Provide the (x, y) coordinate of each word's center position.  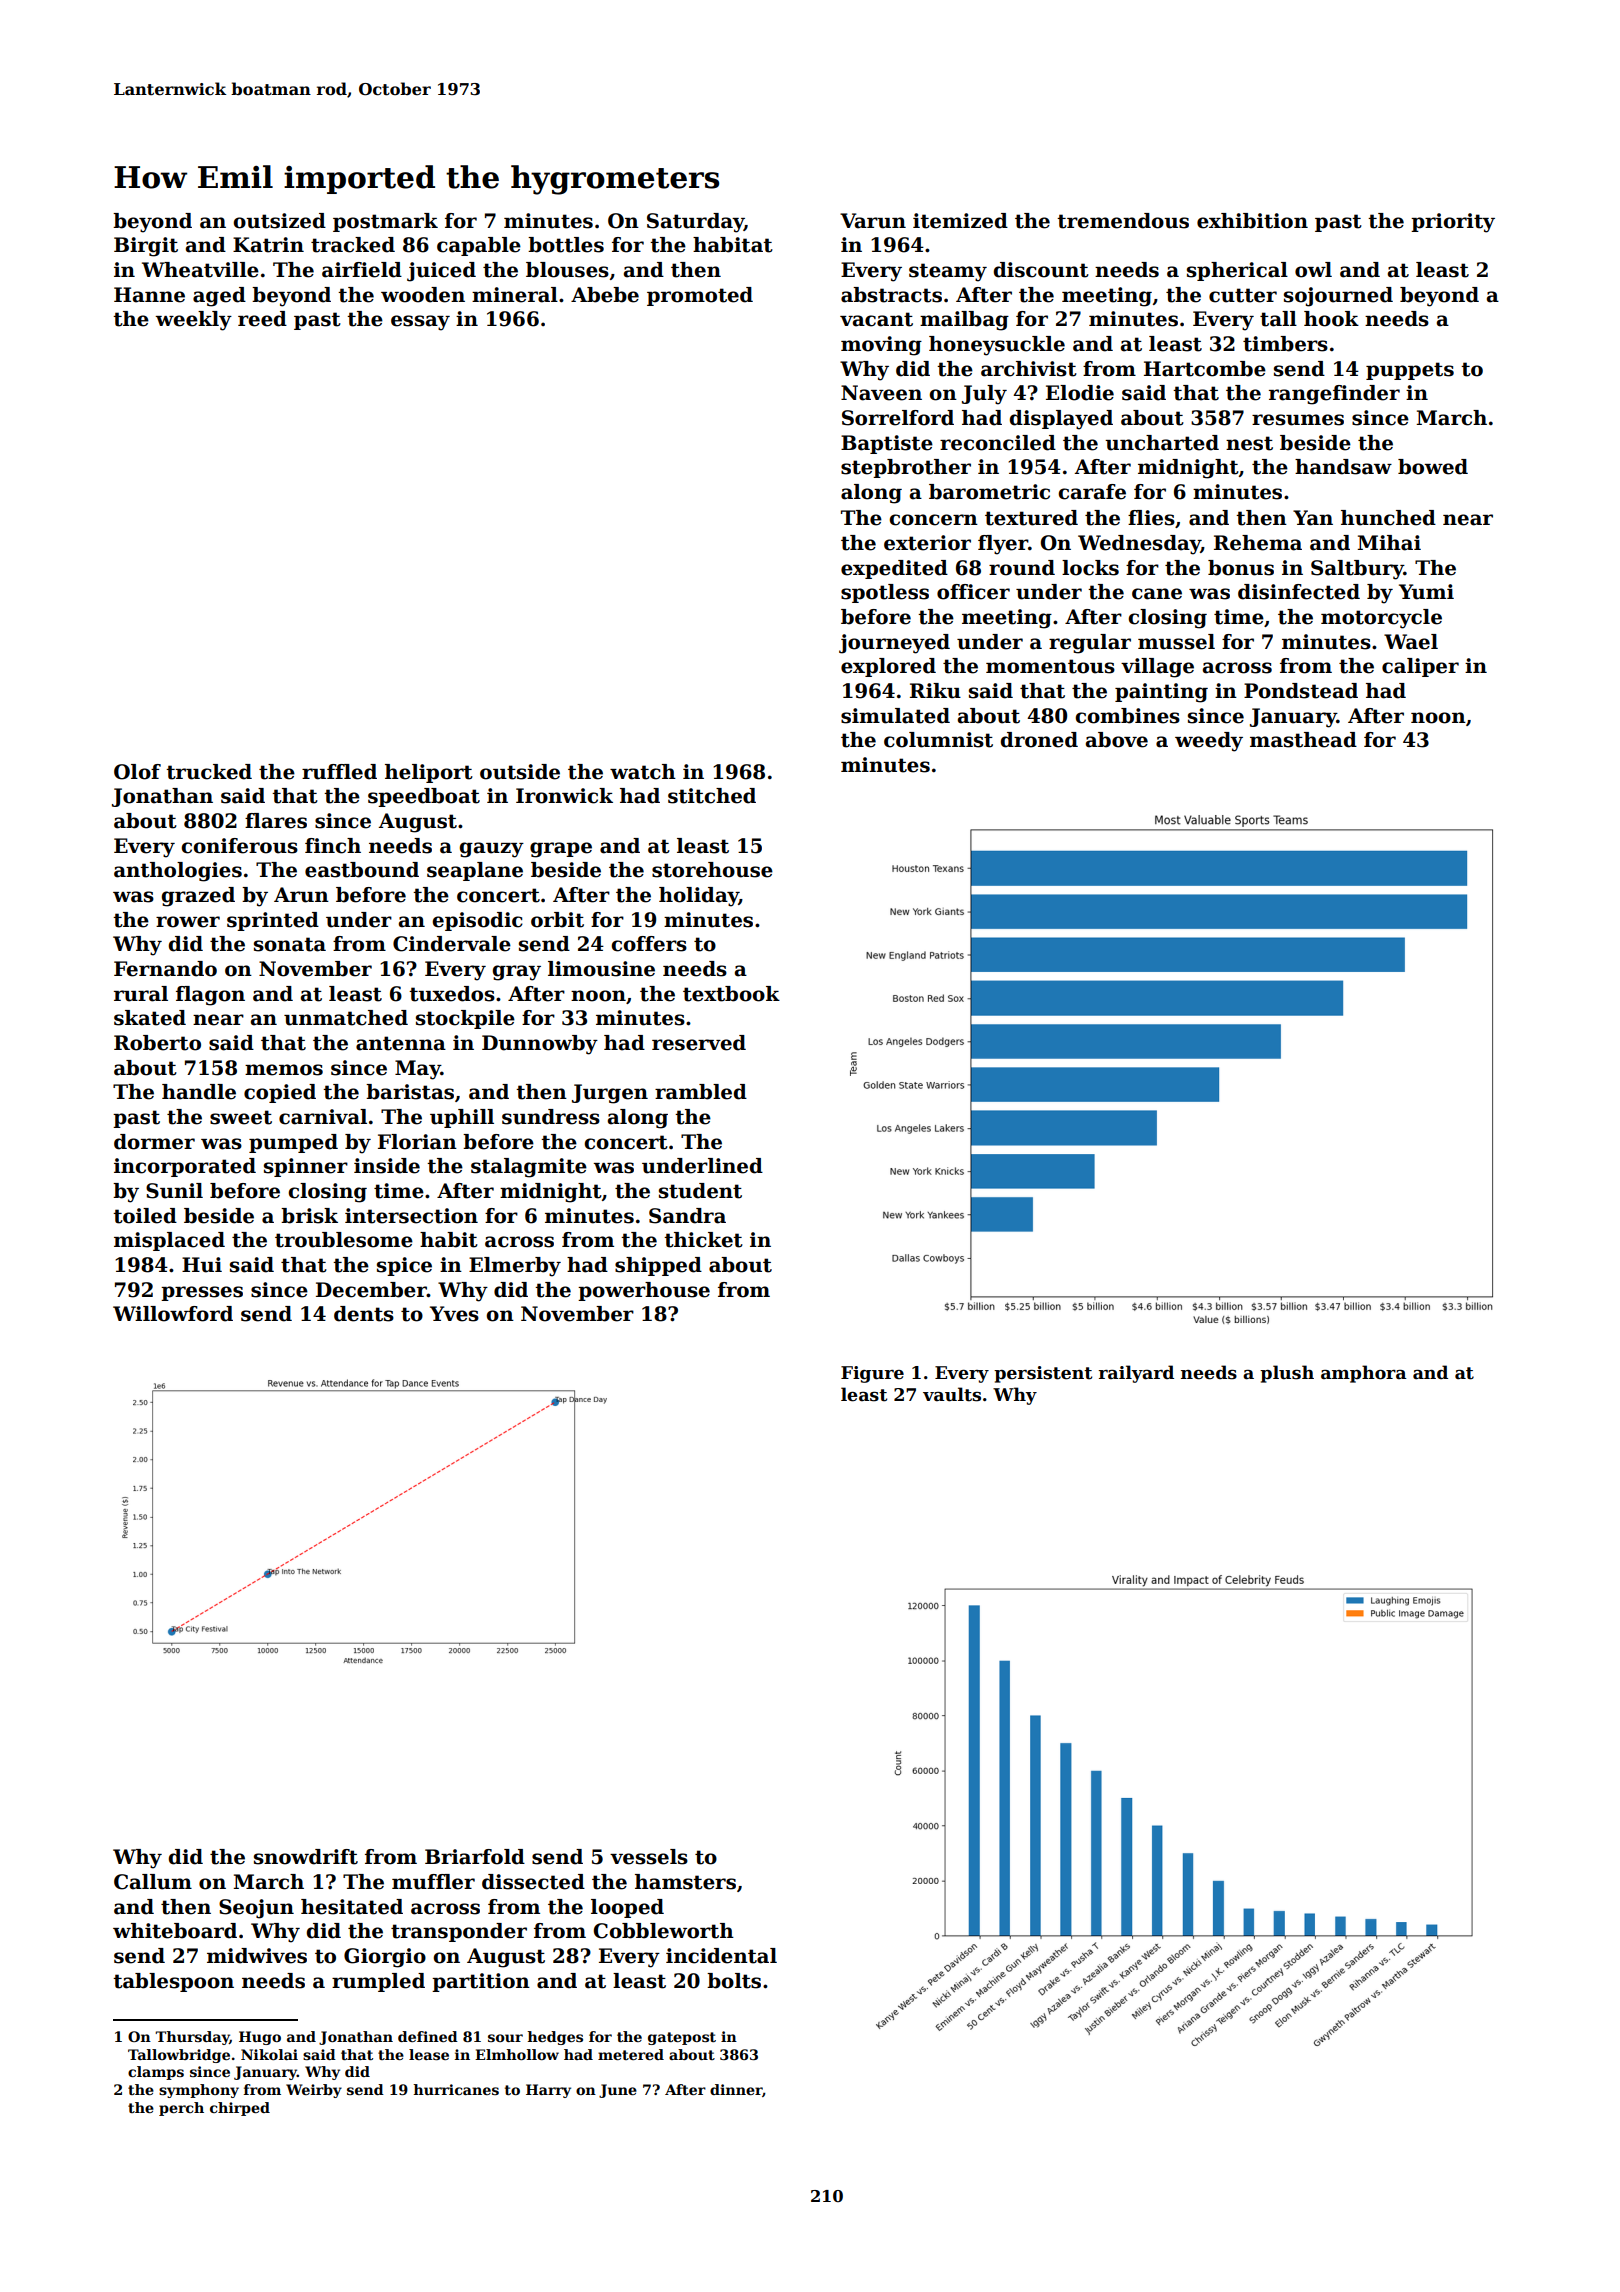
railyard (1136, 1374)
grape (561, 850)
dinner (736, 2089)
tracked (353, 245)
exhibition (1252, 221)
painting (1161, 693)
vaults (952, 1394)
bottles (566, 245)
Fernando (165, 969)
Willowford (173, 1314)
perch (181, 2109)
